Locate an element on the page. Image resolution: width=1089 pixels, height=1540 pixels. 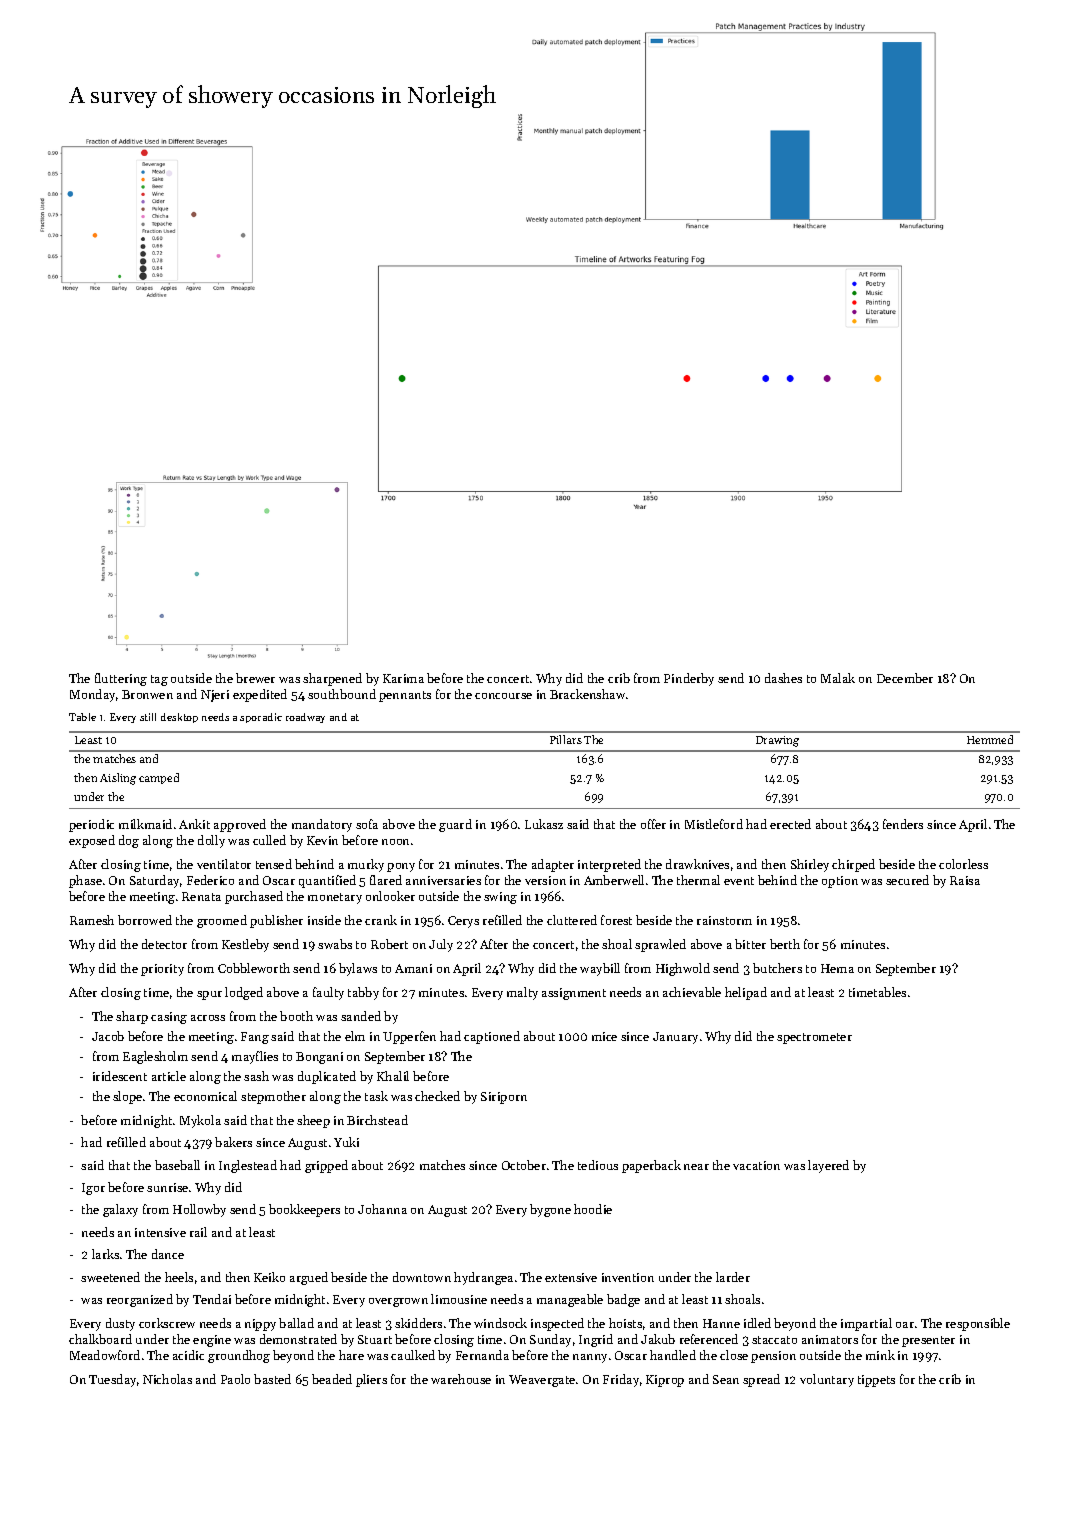
Raisa is located at coordinates (965, 880).
